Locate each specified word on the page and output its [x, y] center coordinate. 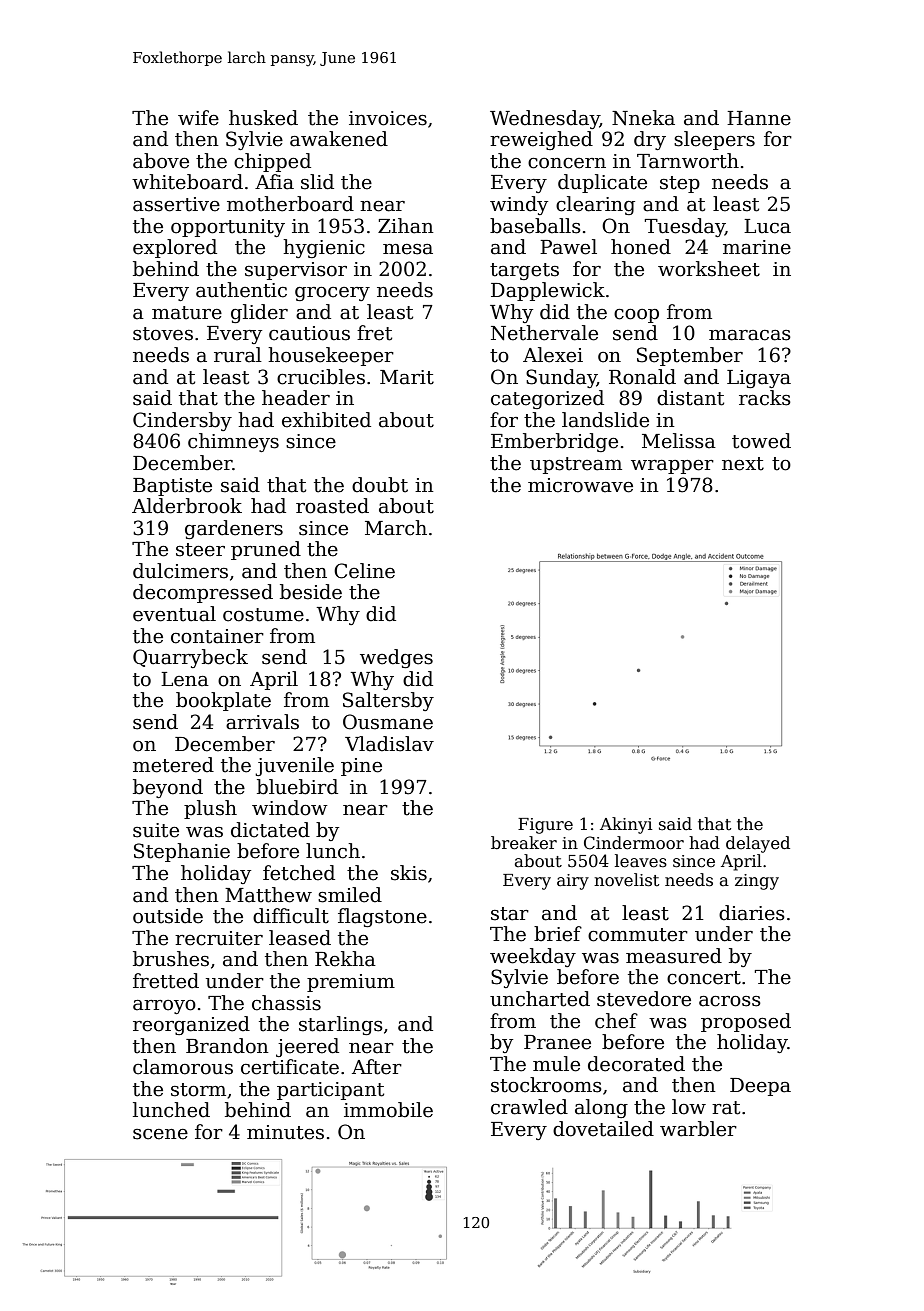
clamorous [183, 1067]
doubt [380, 485]
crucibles [321, 377]
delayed [758, 844]
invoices [388, 118]
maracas [750, 335]
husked [263, 118]
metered [173, 765]
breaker [524, 843]
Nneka [643, 118]
